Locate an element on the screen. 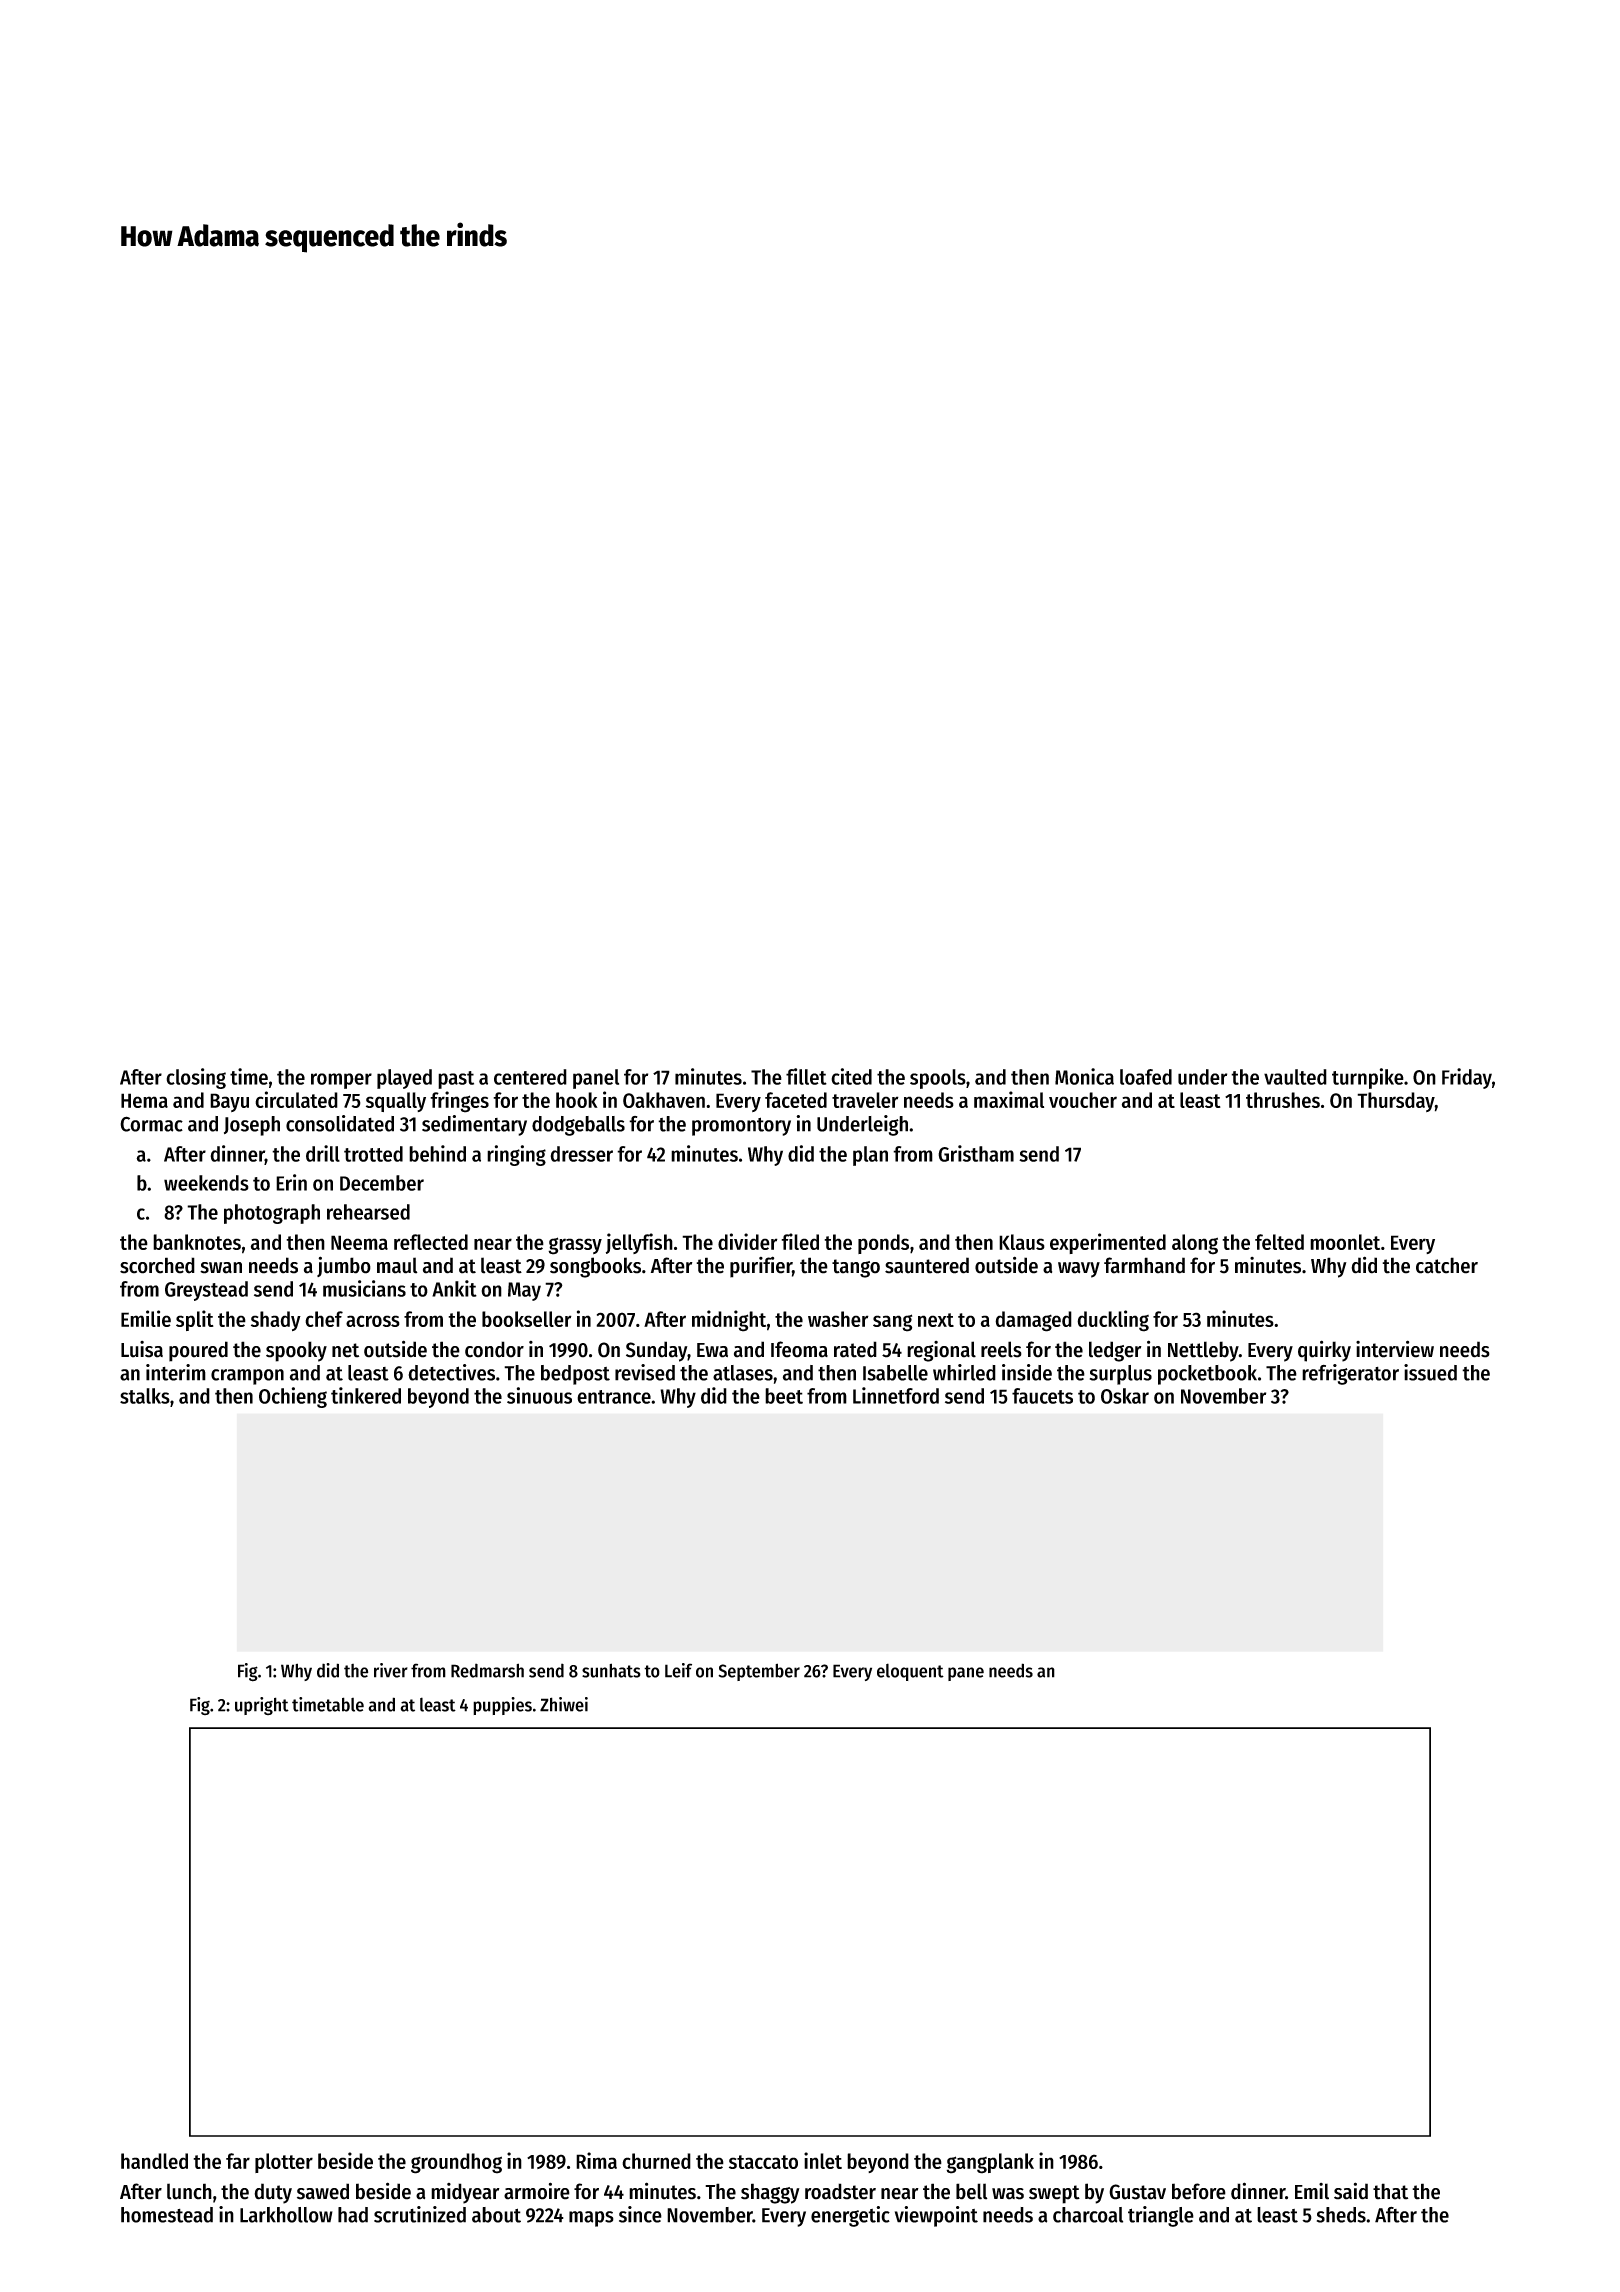 Image resolution: width=1620 pixels, height=2292 pixels. September is located at coordinates (759, 1672).
